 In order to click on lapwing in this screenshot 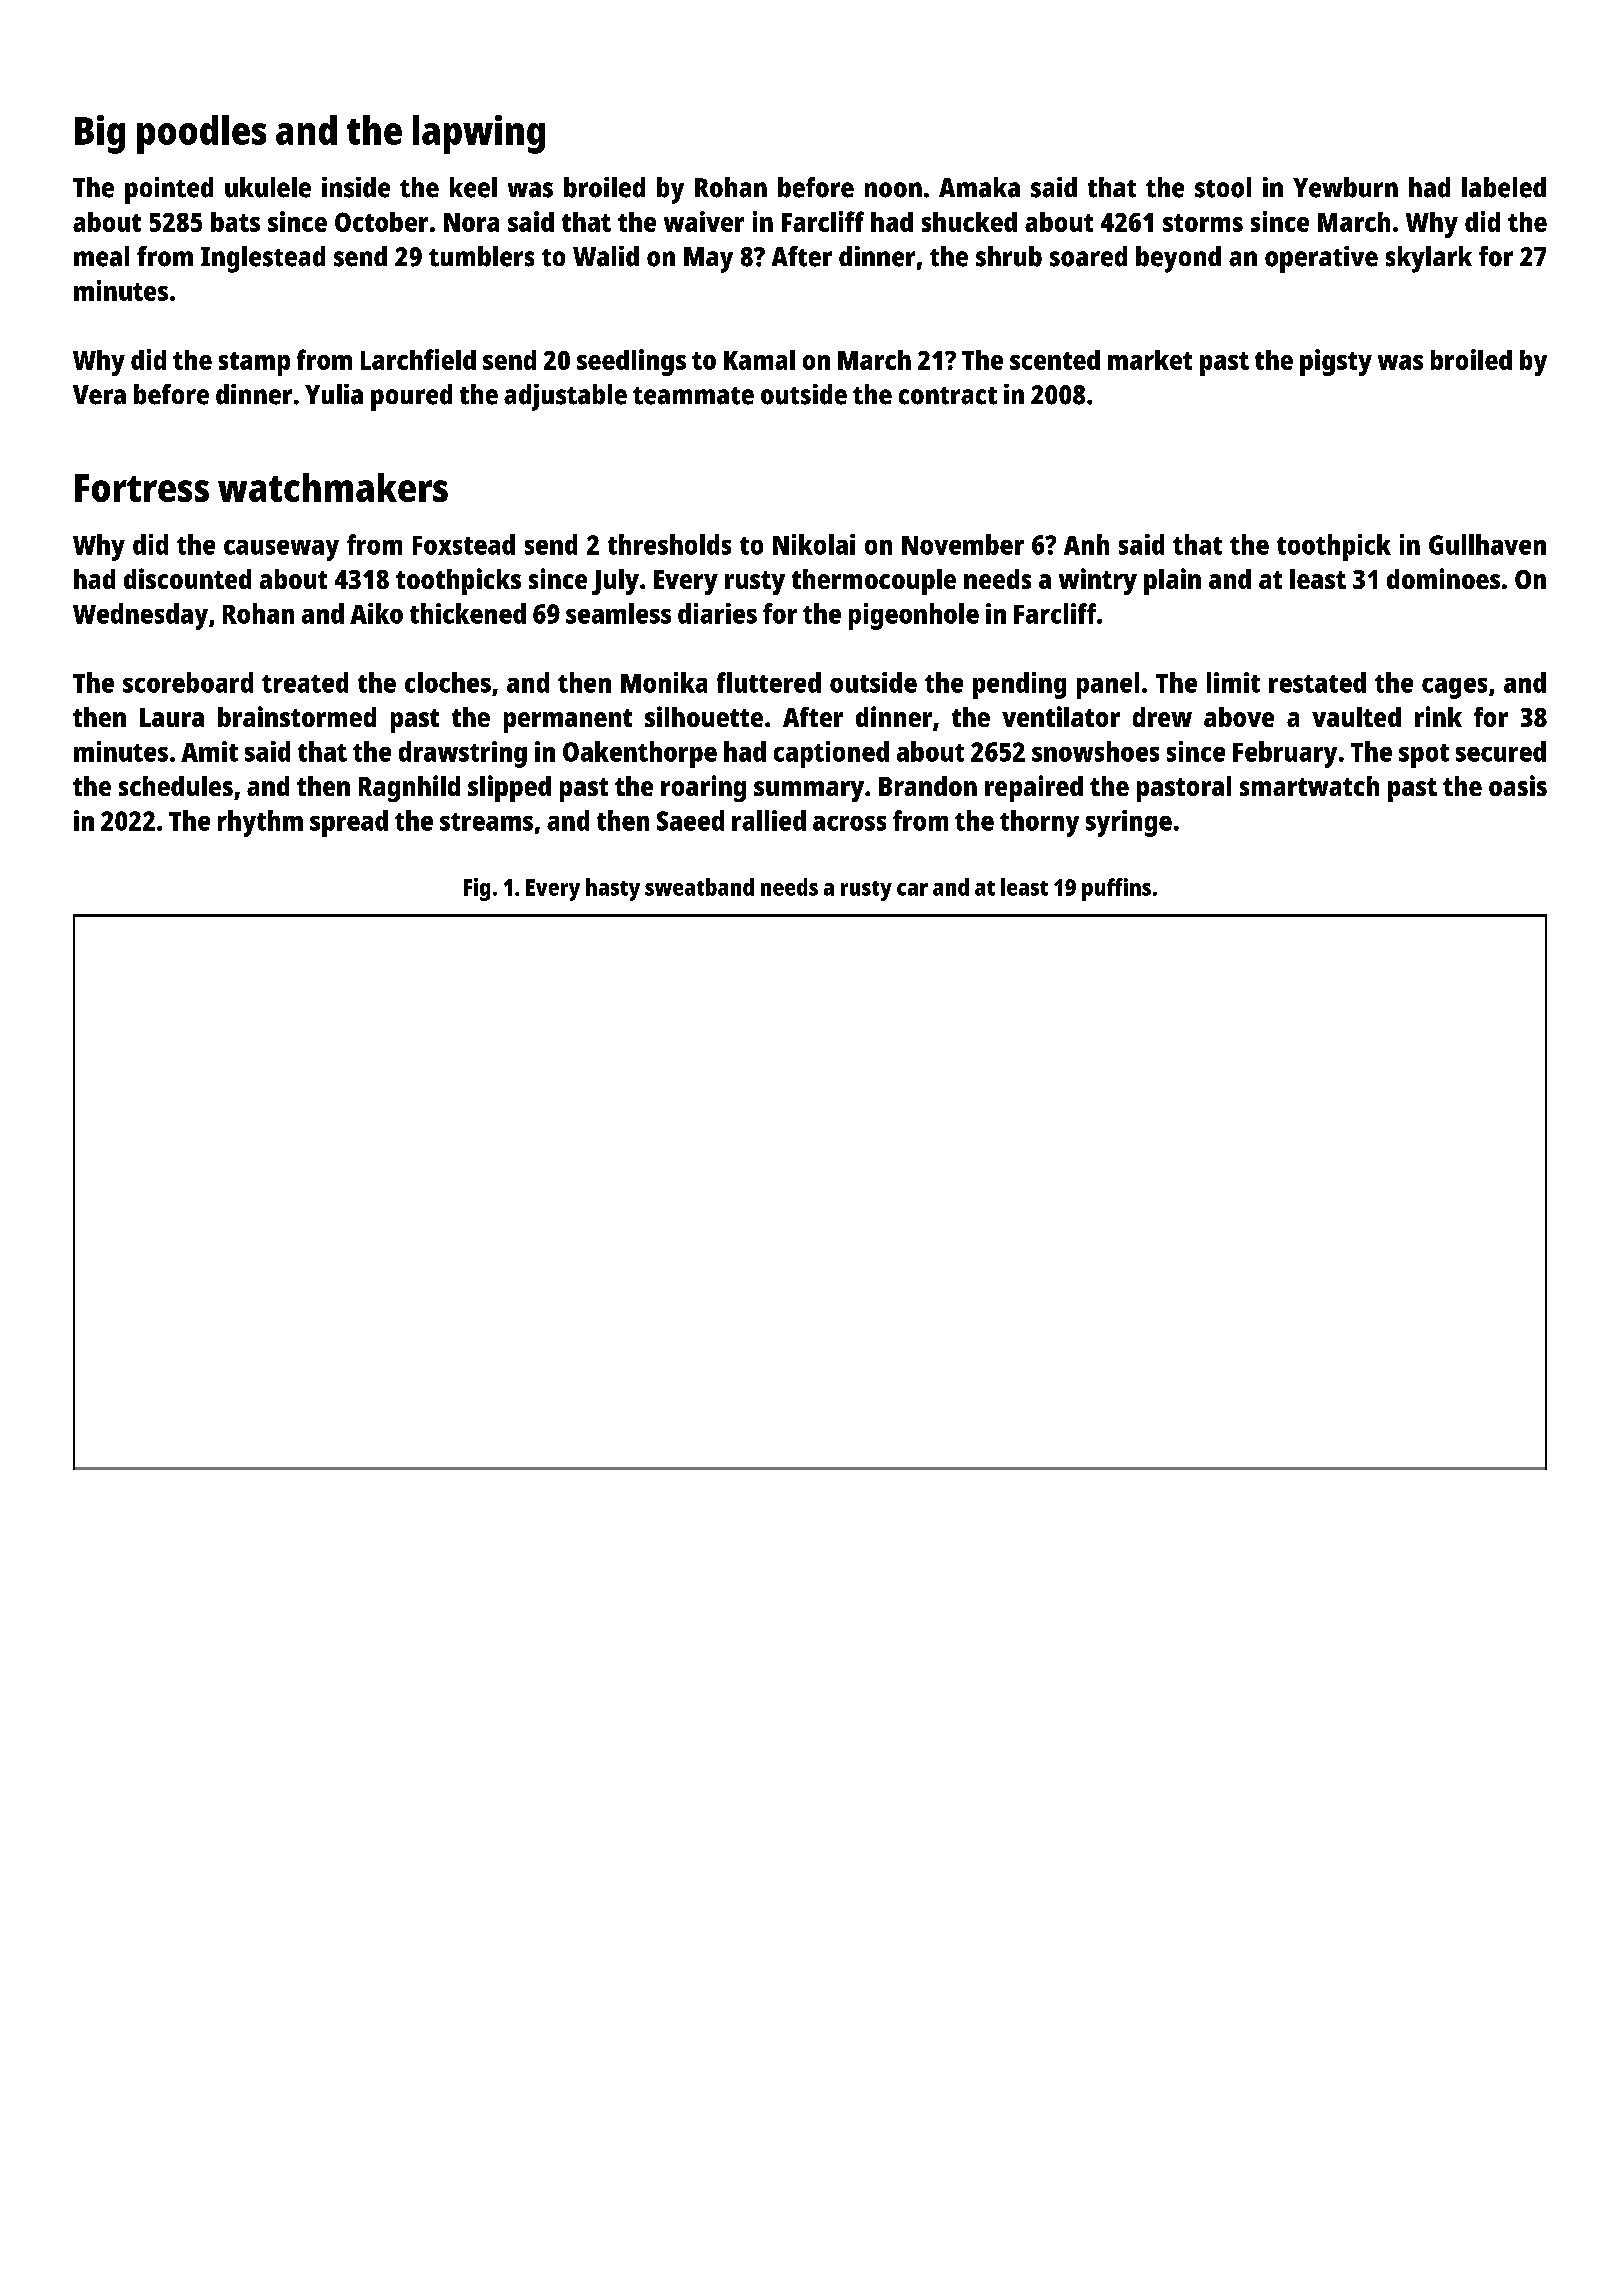, I will do `click(479, 134)`.
